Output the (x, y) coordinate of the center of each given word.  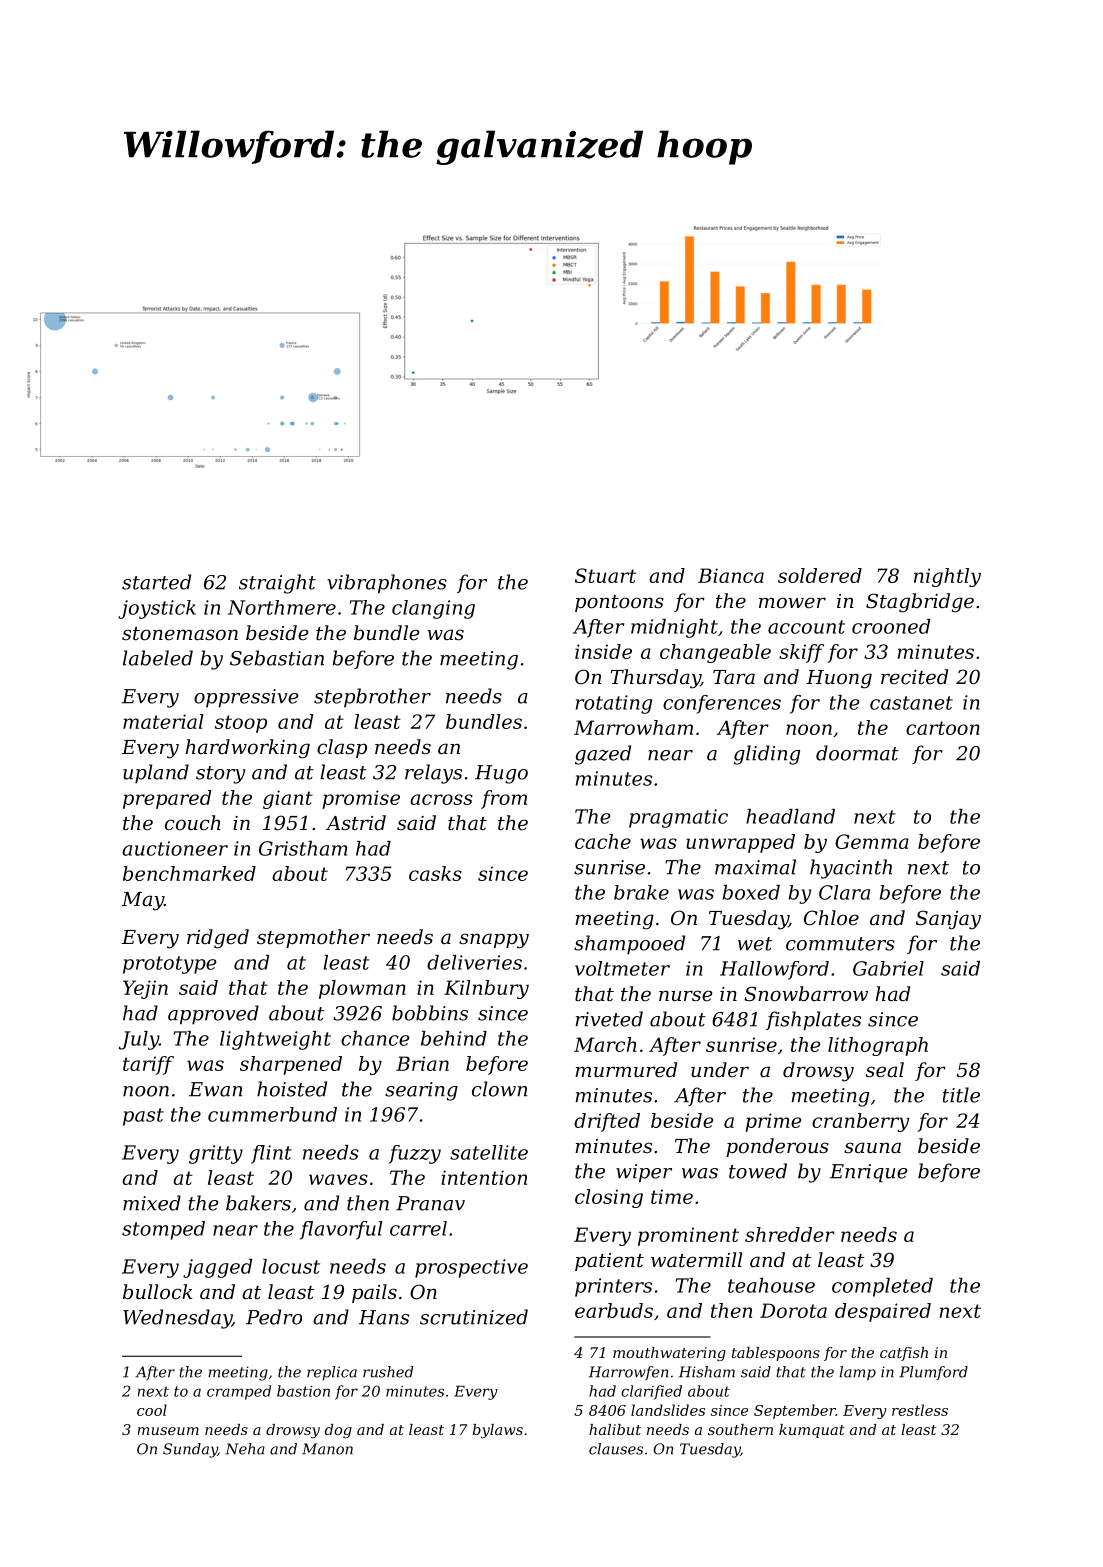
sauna (872, 1148)
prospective (471, 1268)
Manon (327, 1449)
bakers (258, 1203)
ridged (218, 939)
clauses (616, 1449)
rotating (614, 704)
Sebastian (277, 658)
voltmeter (622, 968)
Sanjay (948, 920)
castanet (911, 703)
